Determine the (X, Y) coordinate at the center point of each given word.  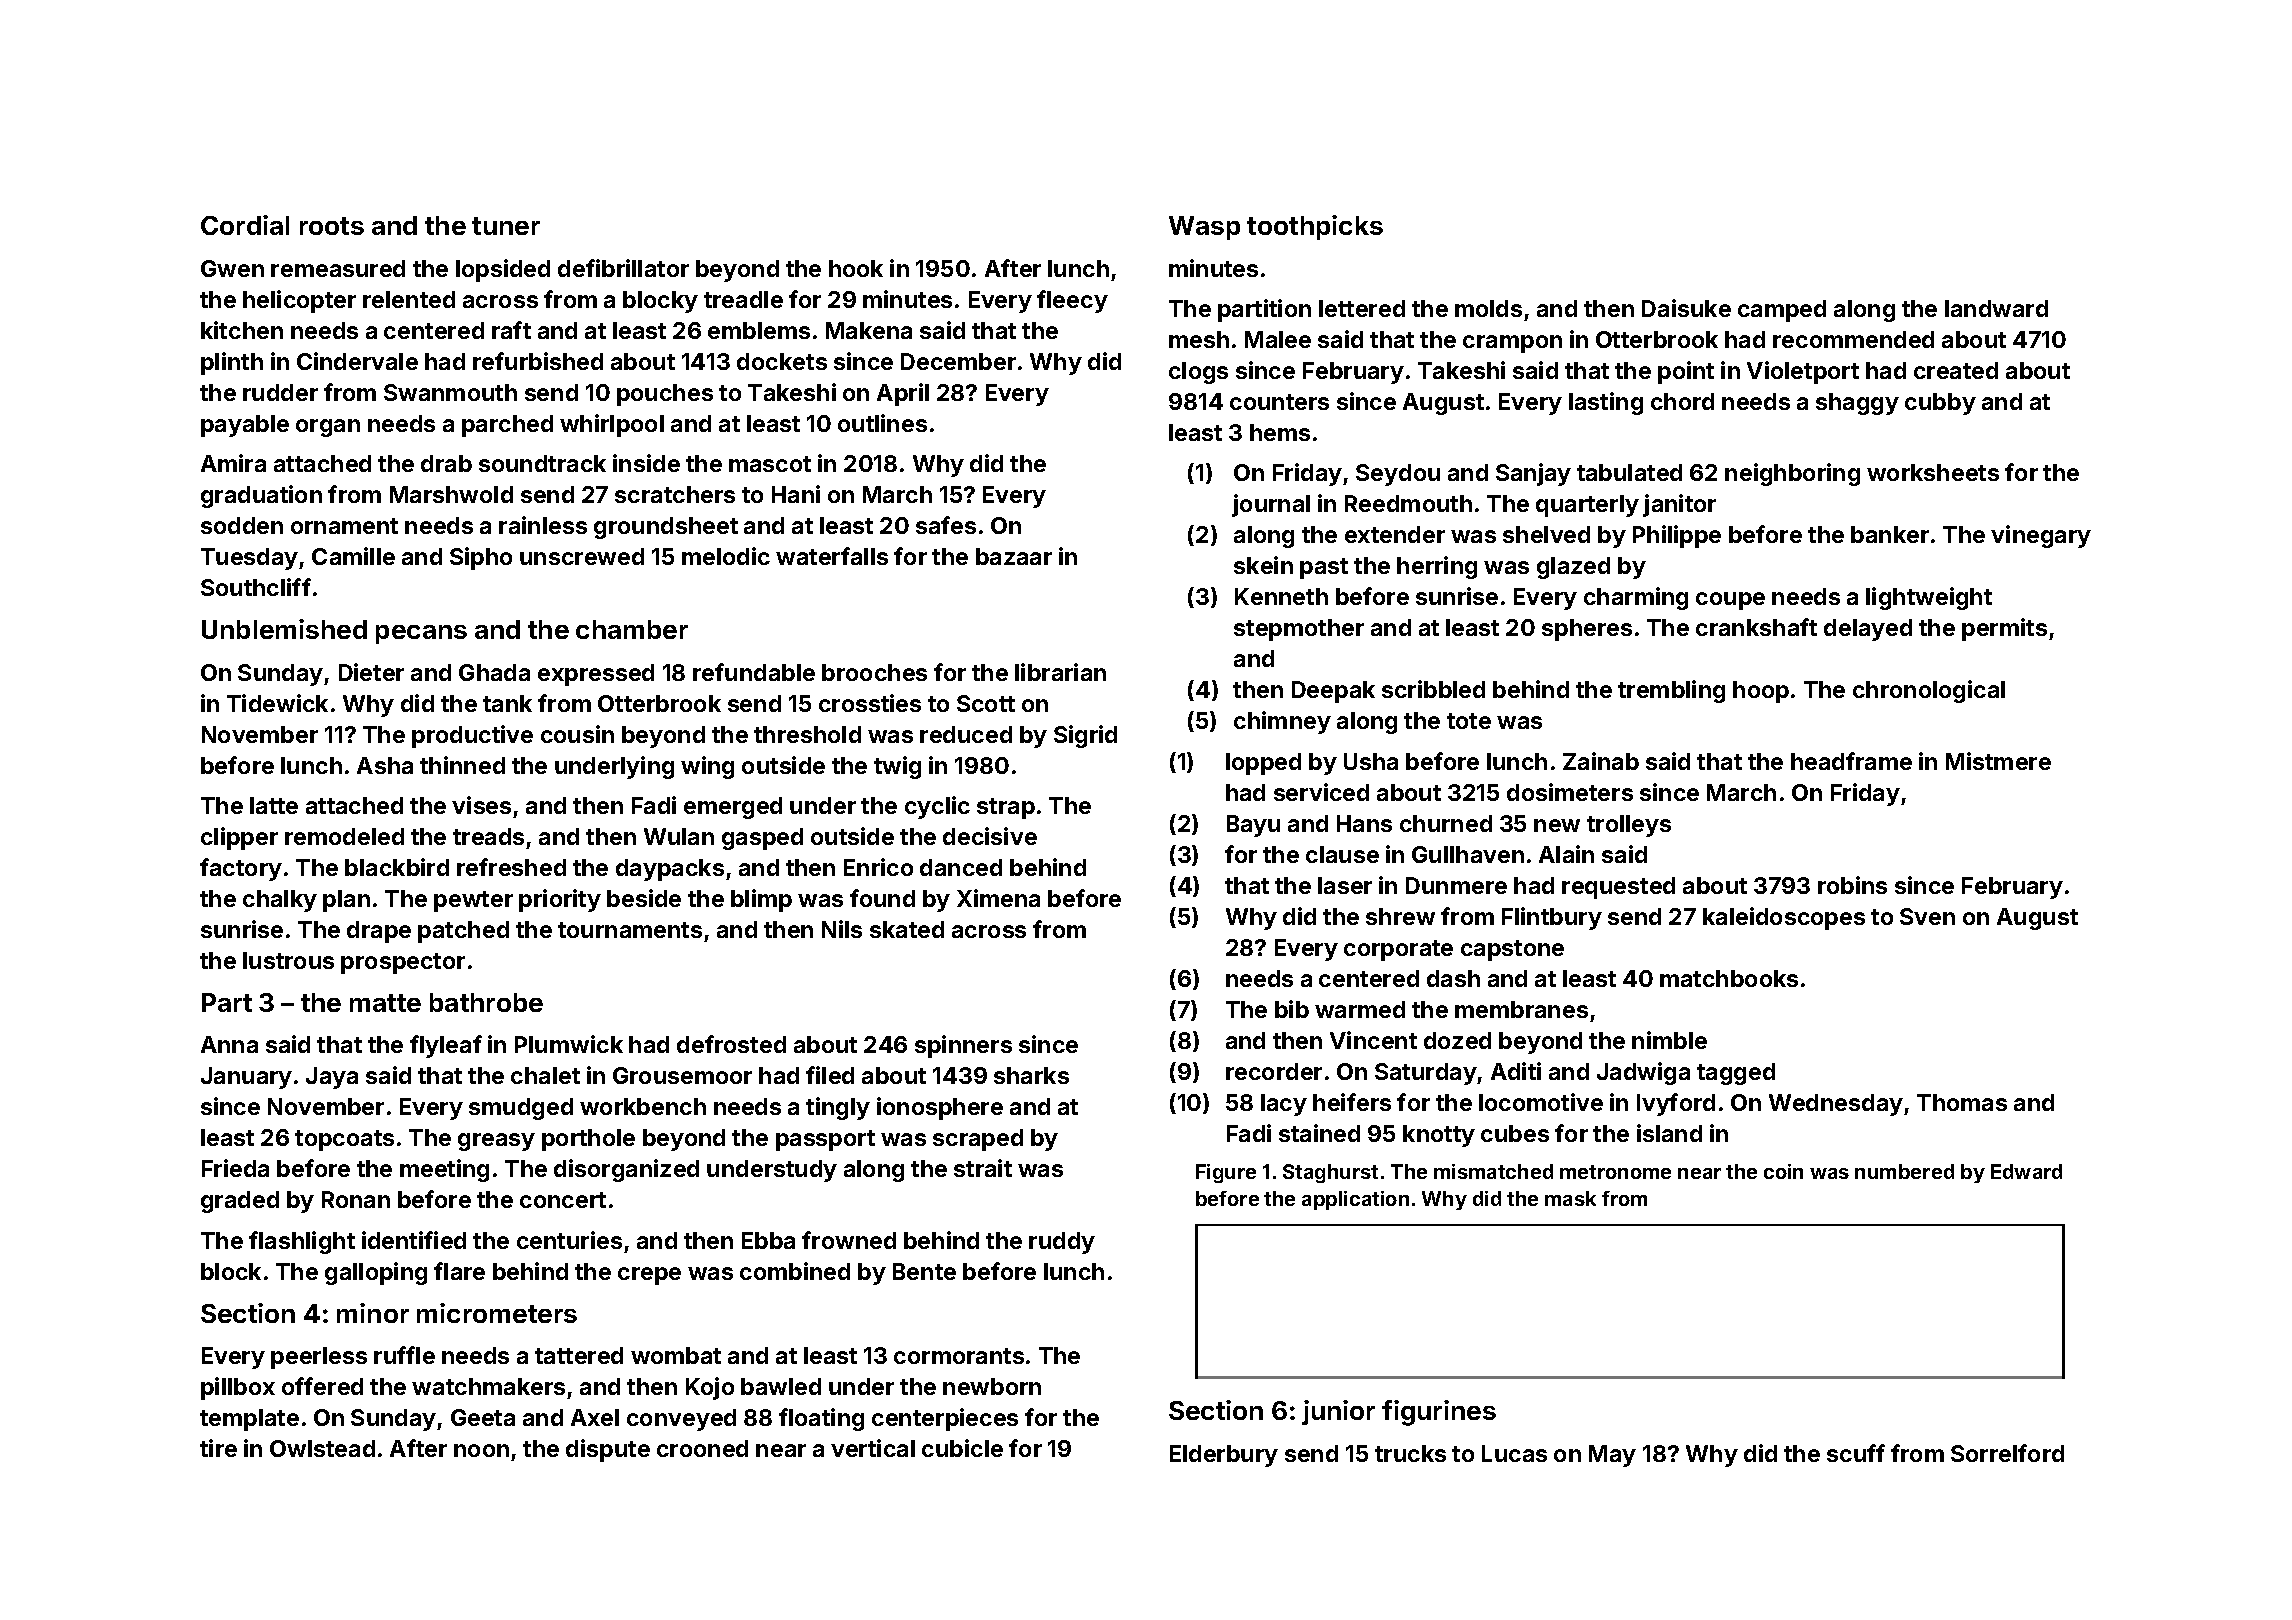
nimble (1669, 1040)
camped (1782, 311)
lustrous (288, 960)
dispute (608, 1450)
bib (1292, 1009)
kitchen (242, 330)
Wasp (1204, 228)
